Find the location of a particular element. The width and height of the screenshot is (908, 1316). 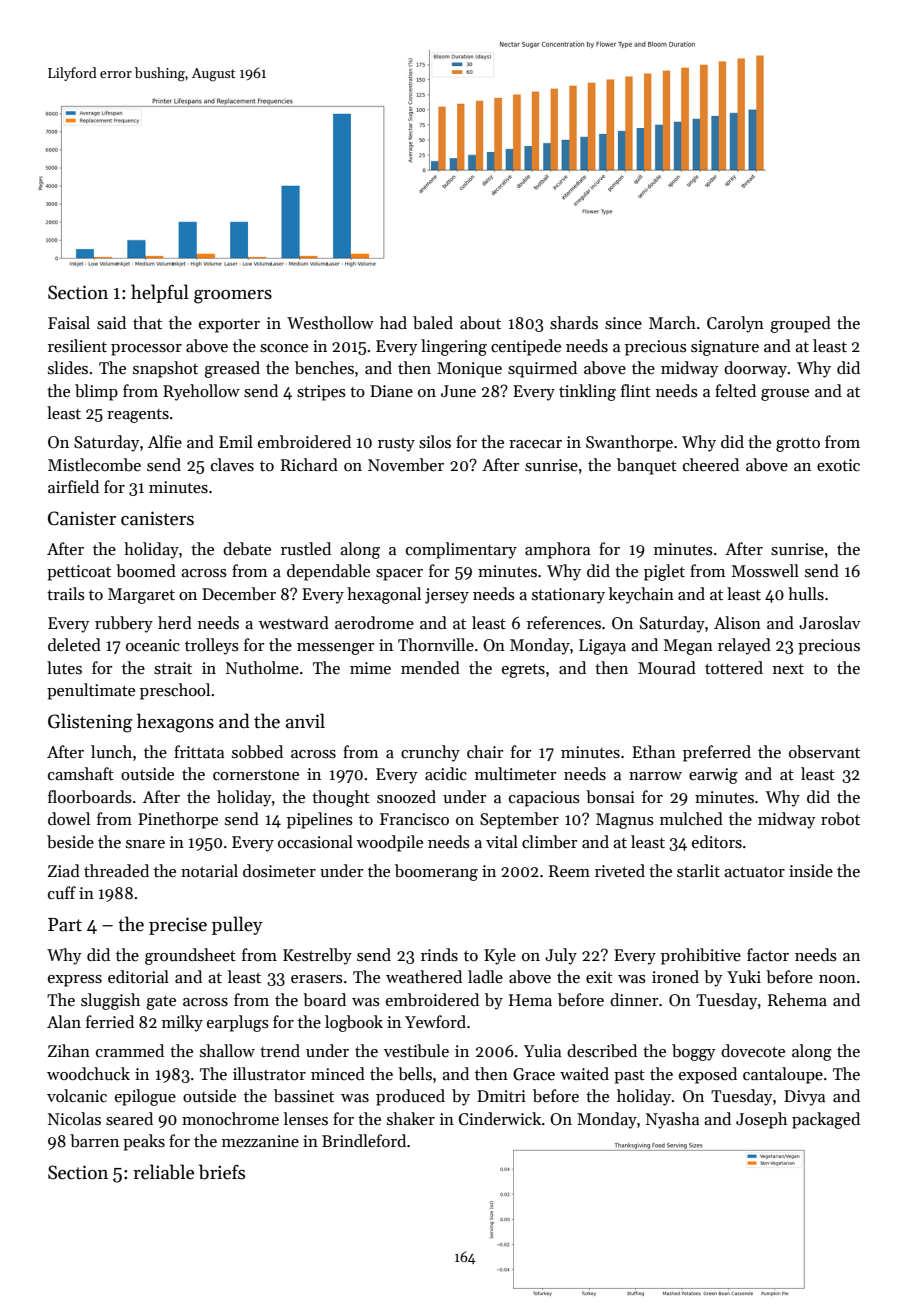

frittata is located at coordinates (199, 752).
